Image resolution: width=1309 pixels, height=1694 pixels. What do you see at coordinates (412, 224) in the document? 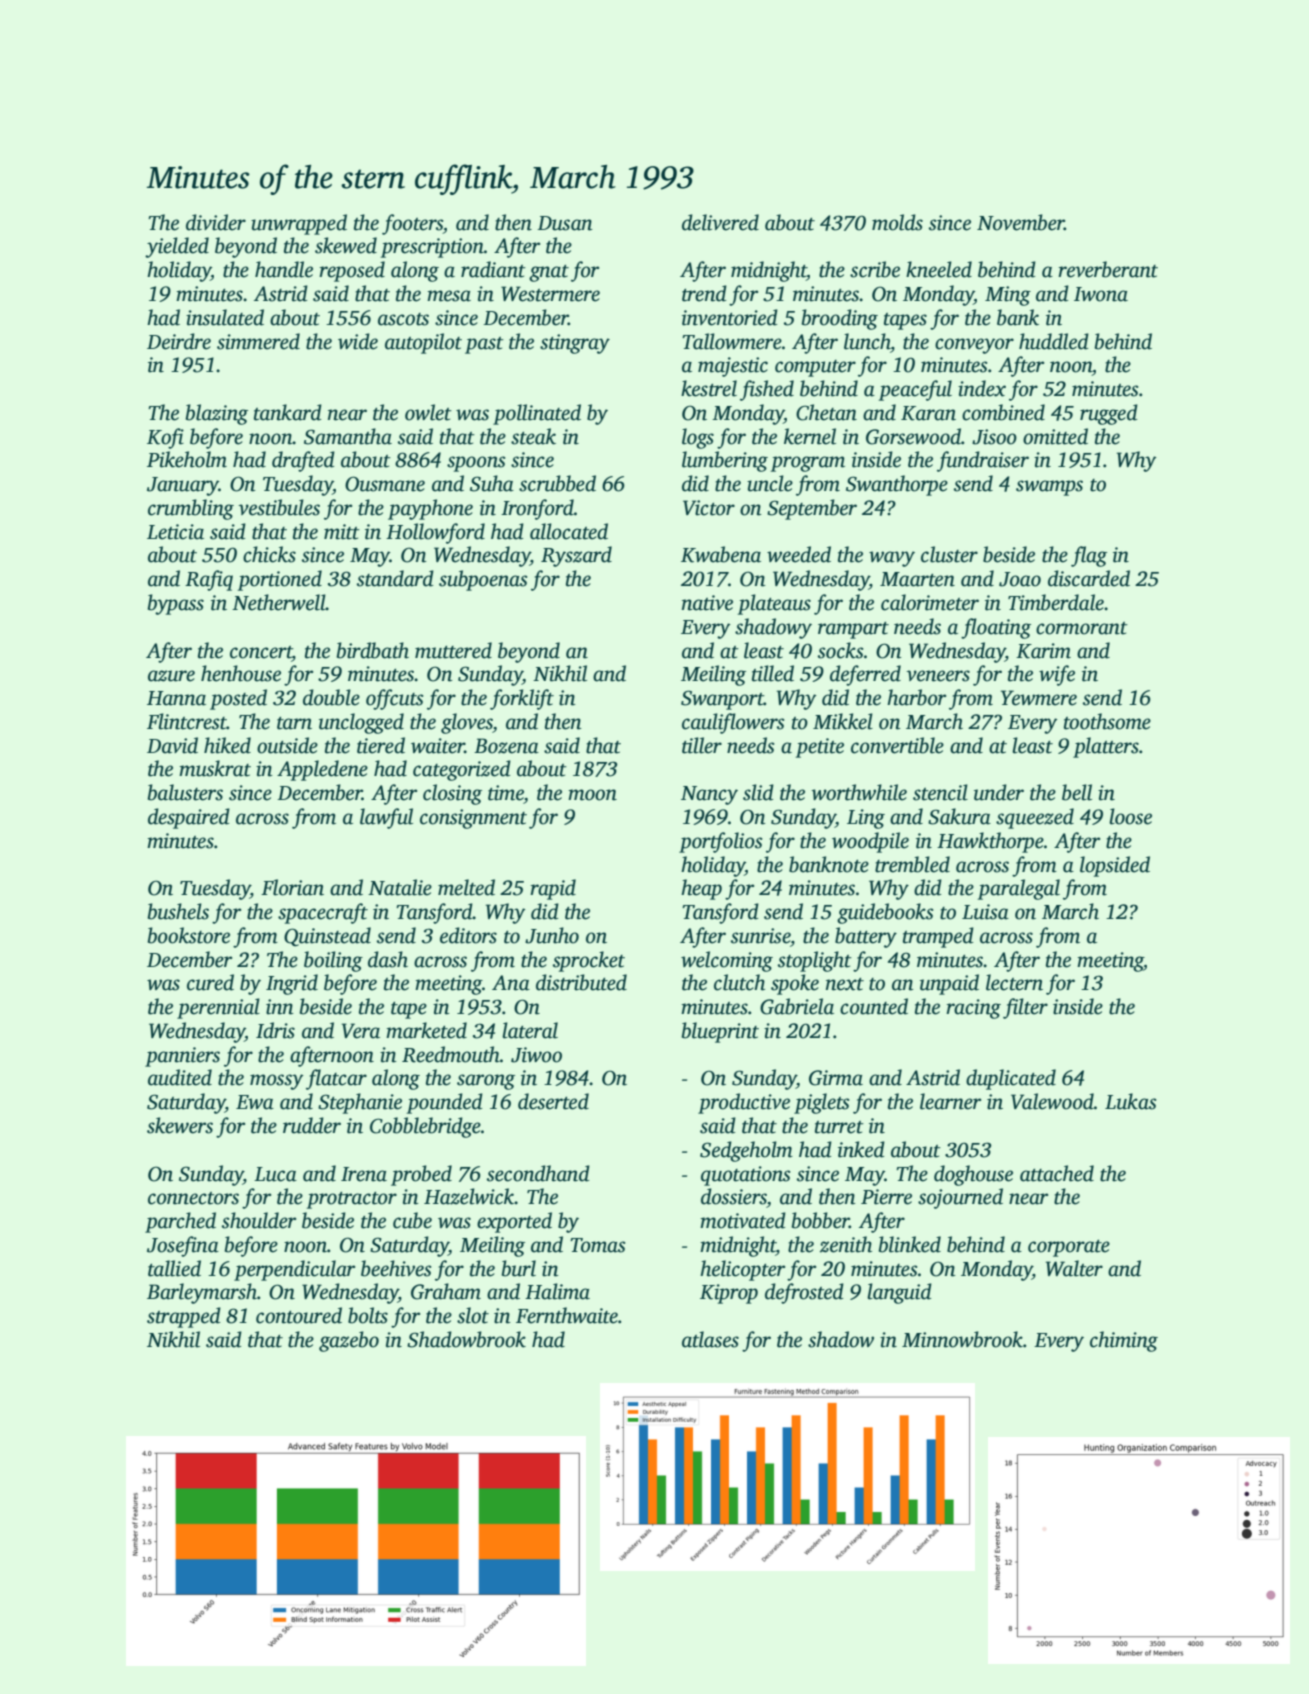
I see `footers` at bounding box center [412, 224].
